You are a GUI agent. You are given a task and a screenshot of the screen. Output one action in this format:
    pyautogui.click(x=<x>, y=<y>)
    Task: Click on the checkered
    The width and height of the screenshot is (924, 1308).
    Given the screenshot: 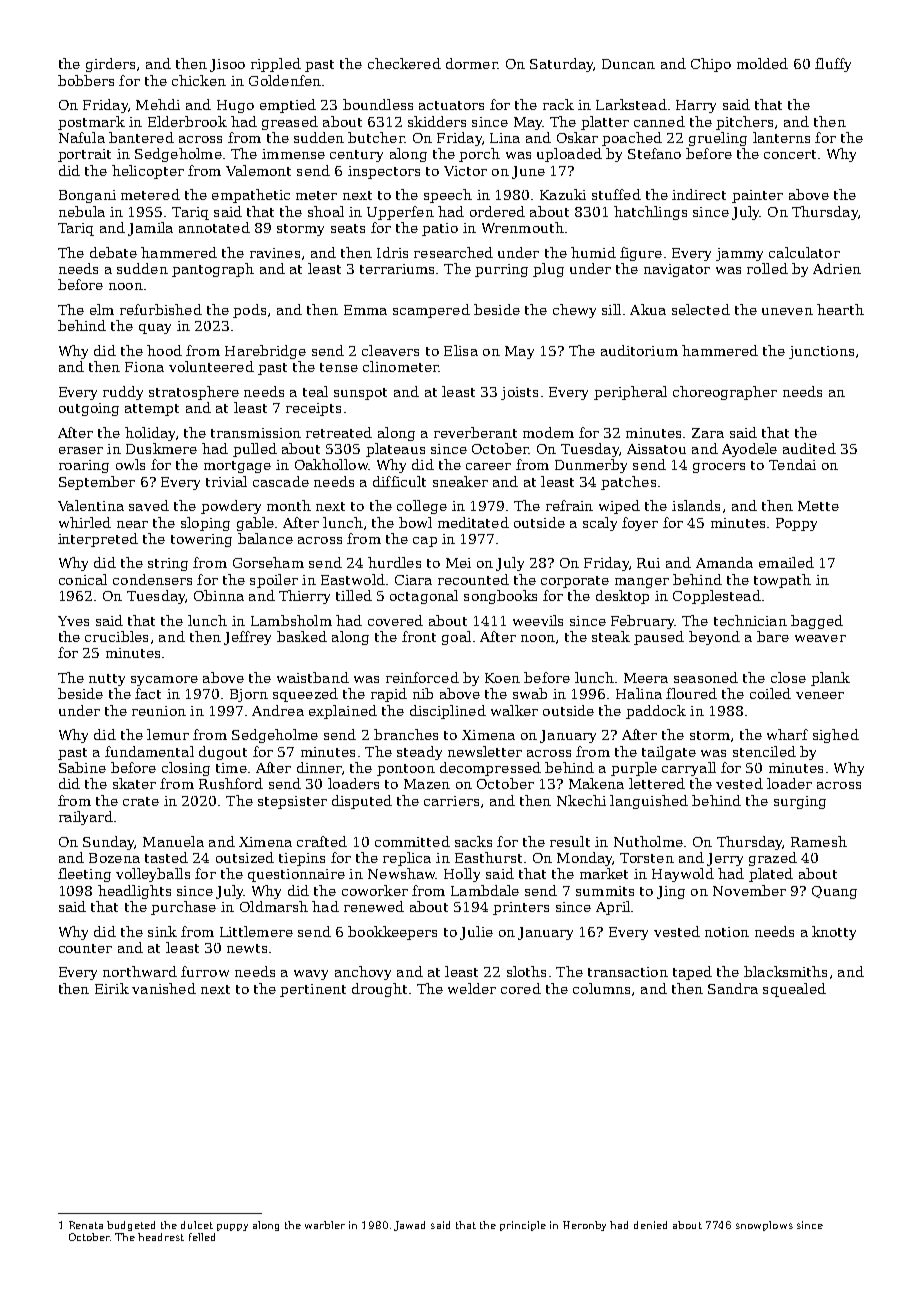 What is the action you would take?
    pyautogui.click(x=404, y=63)
